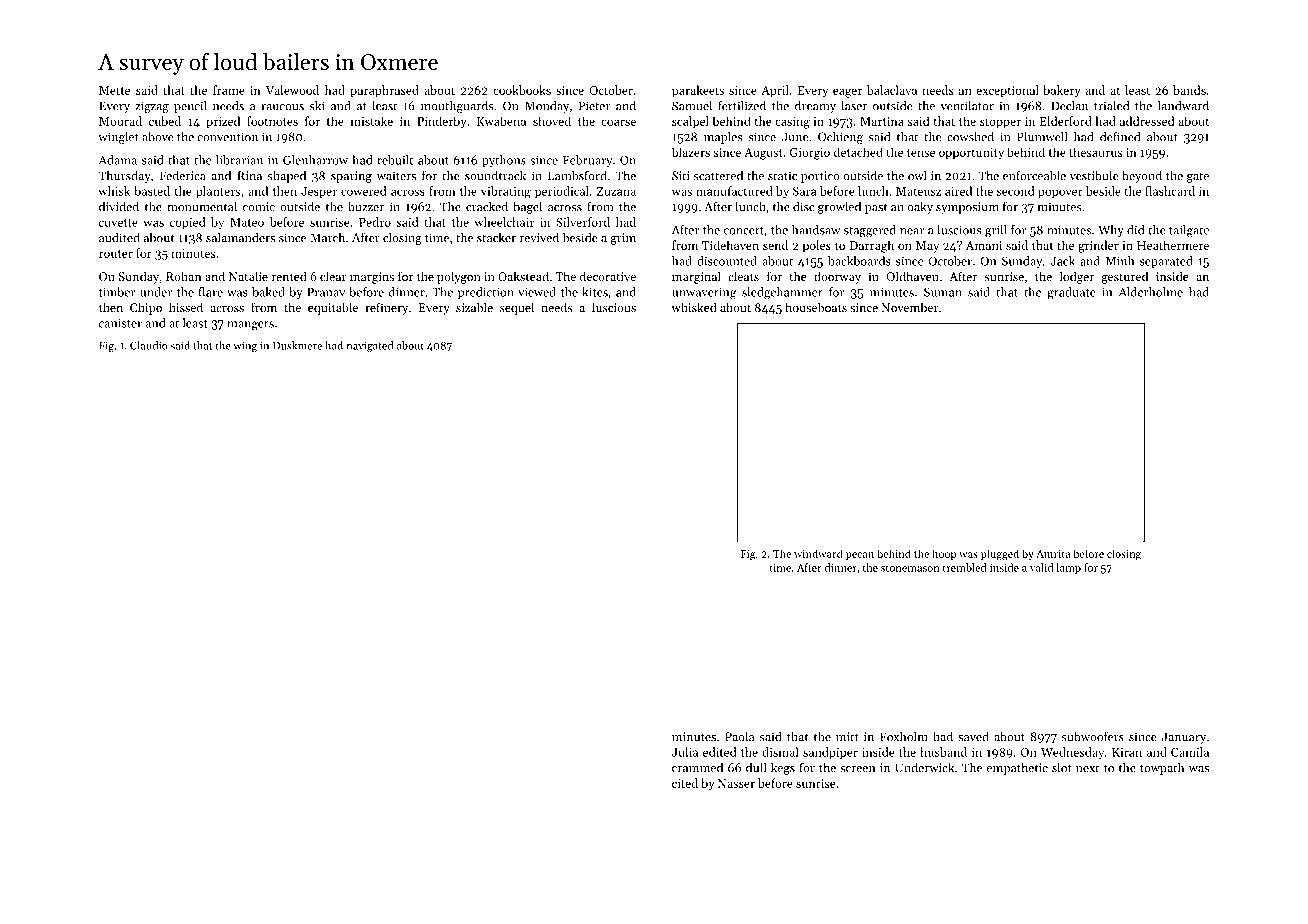 Image resolution: width=1308 pixels, height=924 pixels. What do you see at coordinates (775, 91) in the screenshot?
I see `April` at bounding box center [775, 91].
